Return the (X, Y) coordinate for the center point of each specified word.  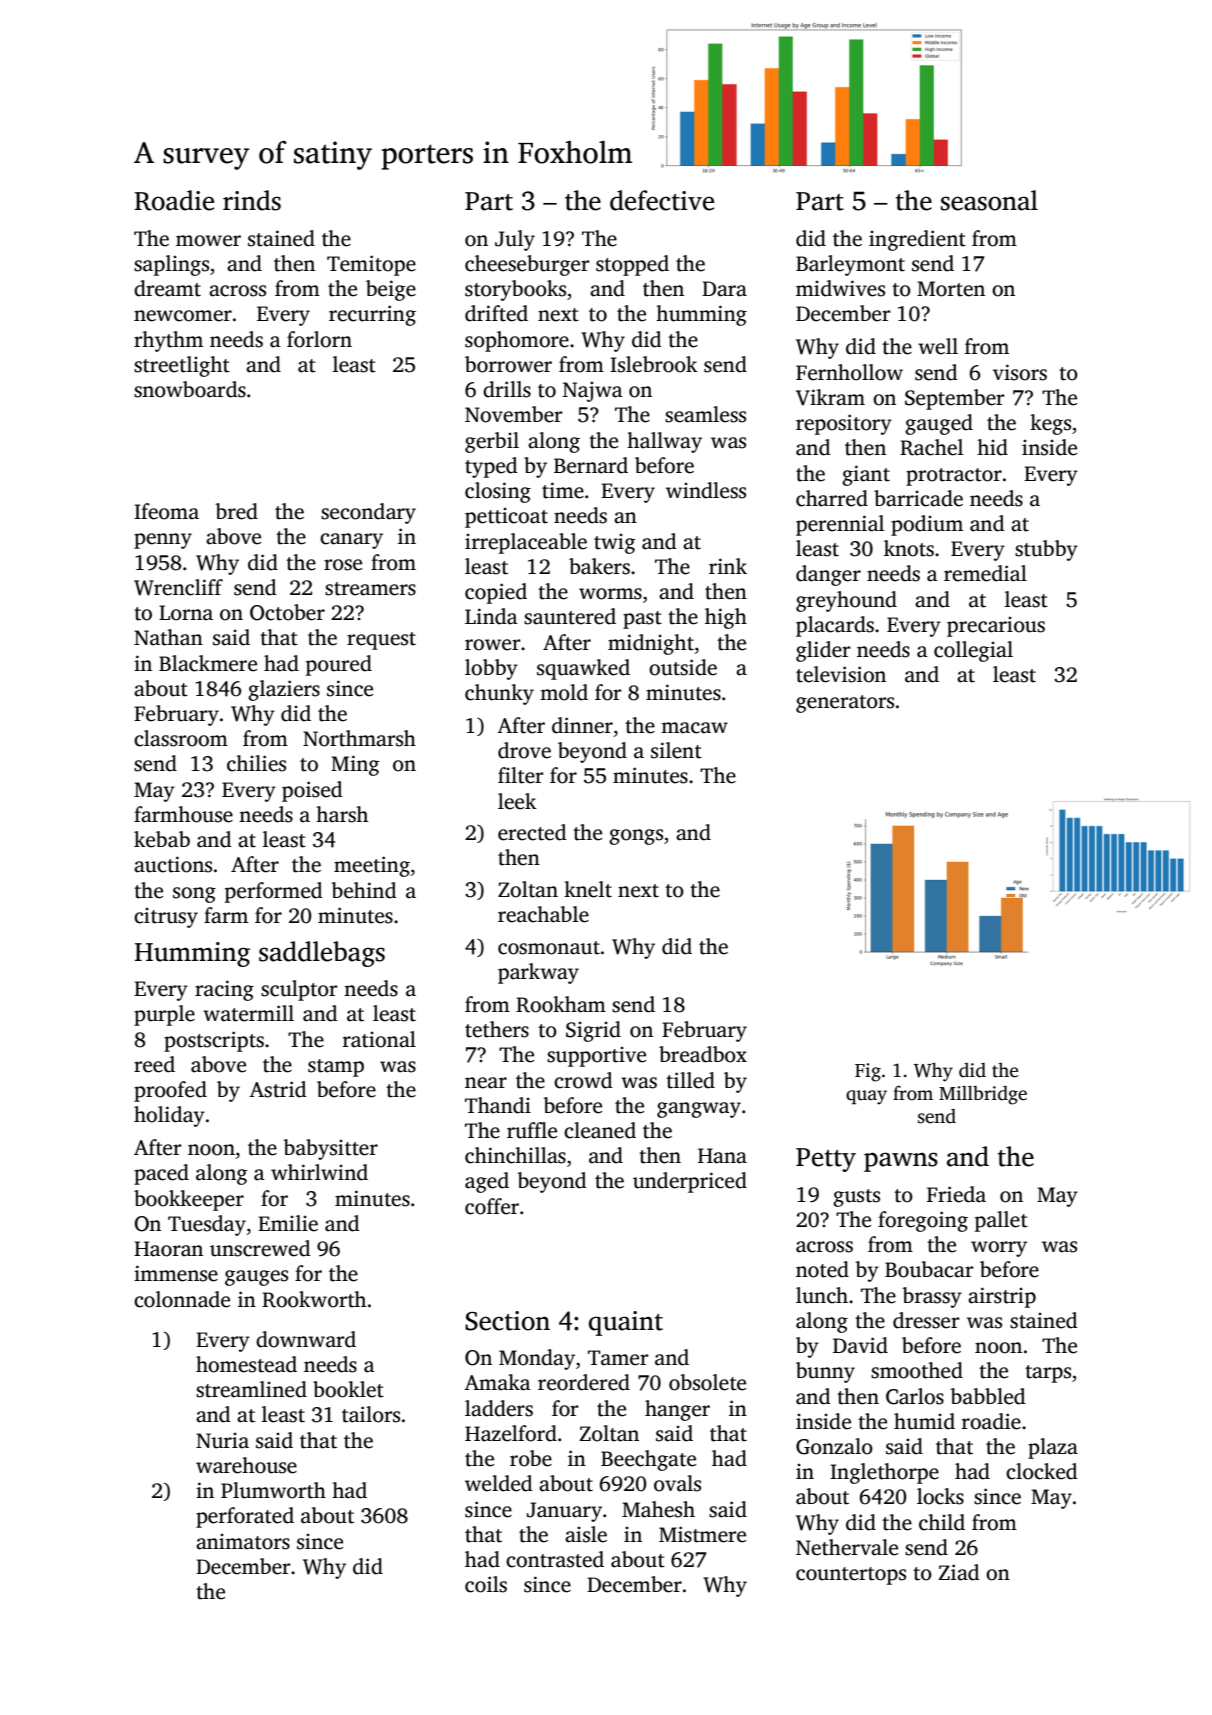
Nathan (168, 637)
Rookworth (314, 1299)
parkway (538, 973)
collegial (973, 651)
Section (507, 1321)
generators (845, 704)
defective (662, 200)
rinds (252, 200)
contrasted (555, 1559)
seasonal (989, 200)
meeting (372, 866)
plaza (1053, 1448)
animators (243, 1542)
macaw (694, 728)
